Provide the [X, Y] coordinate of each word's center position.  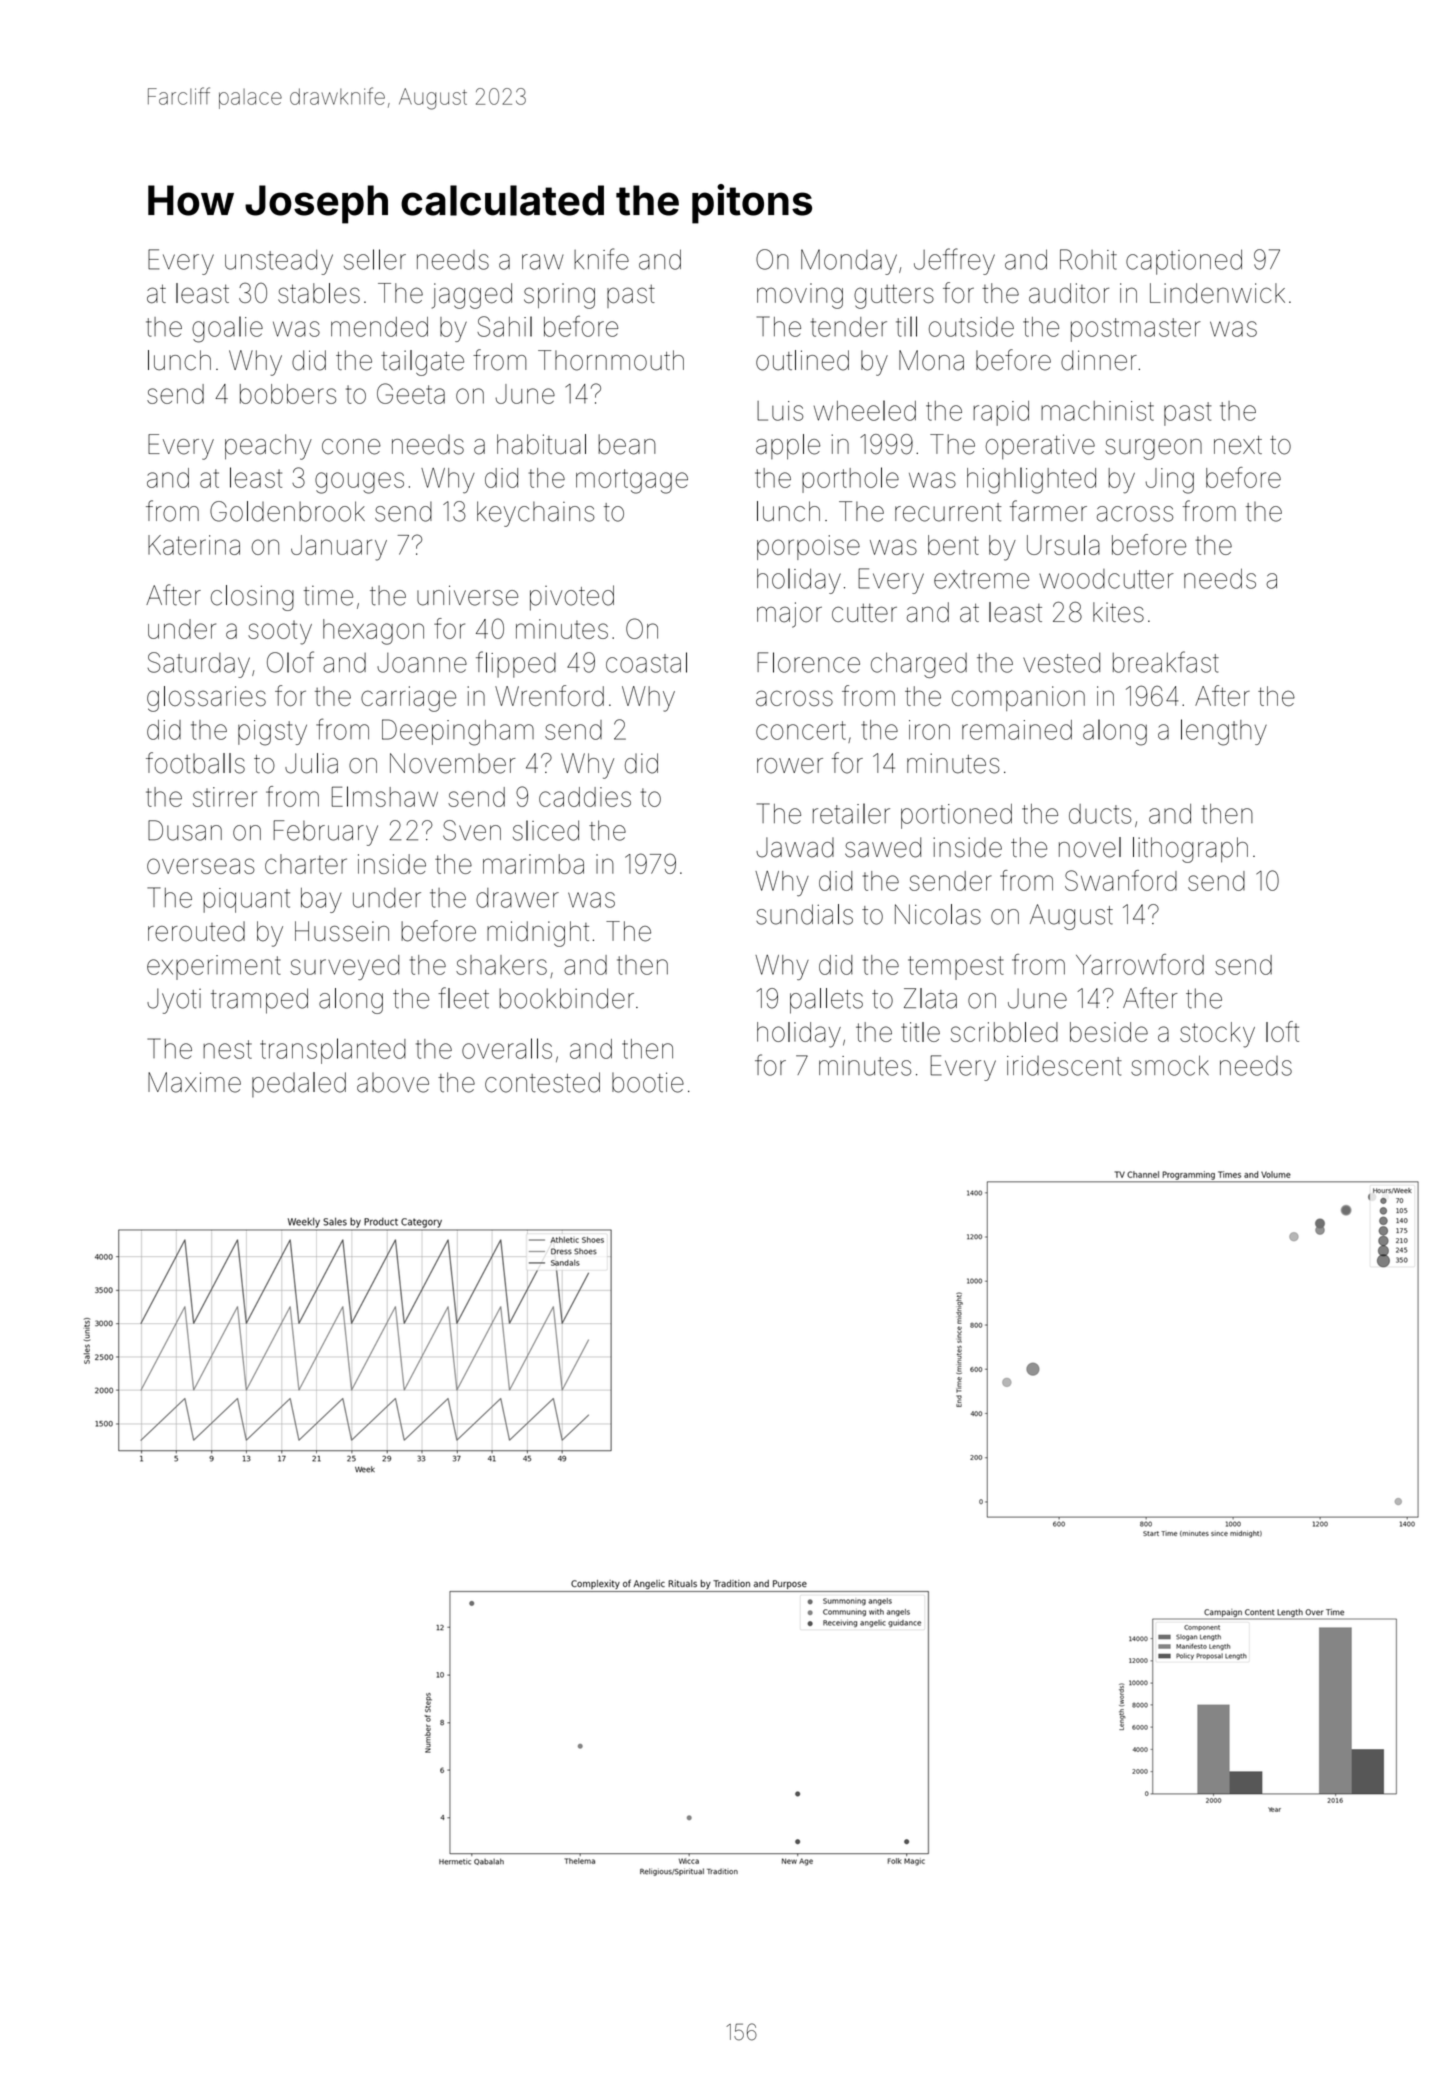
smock [1170, 1065]
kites [1118, 612]
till [906, 326]
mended [379, 327]
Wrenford [549, 695]
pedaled [299, 1084]
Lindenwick [1217, 293]
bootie [648, 1082]
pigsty [272, 733]
